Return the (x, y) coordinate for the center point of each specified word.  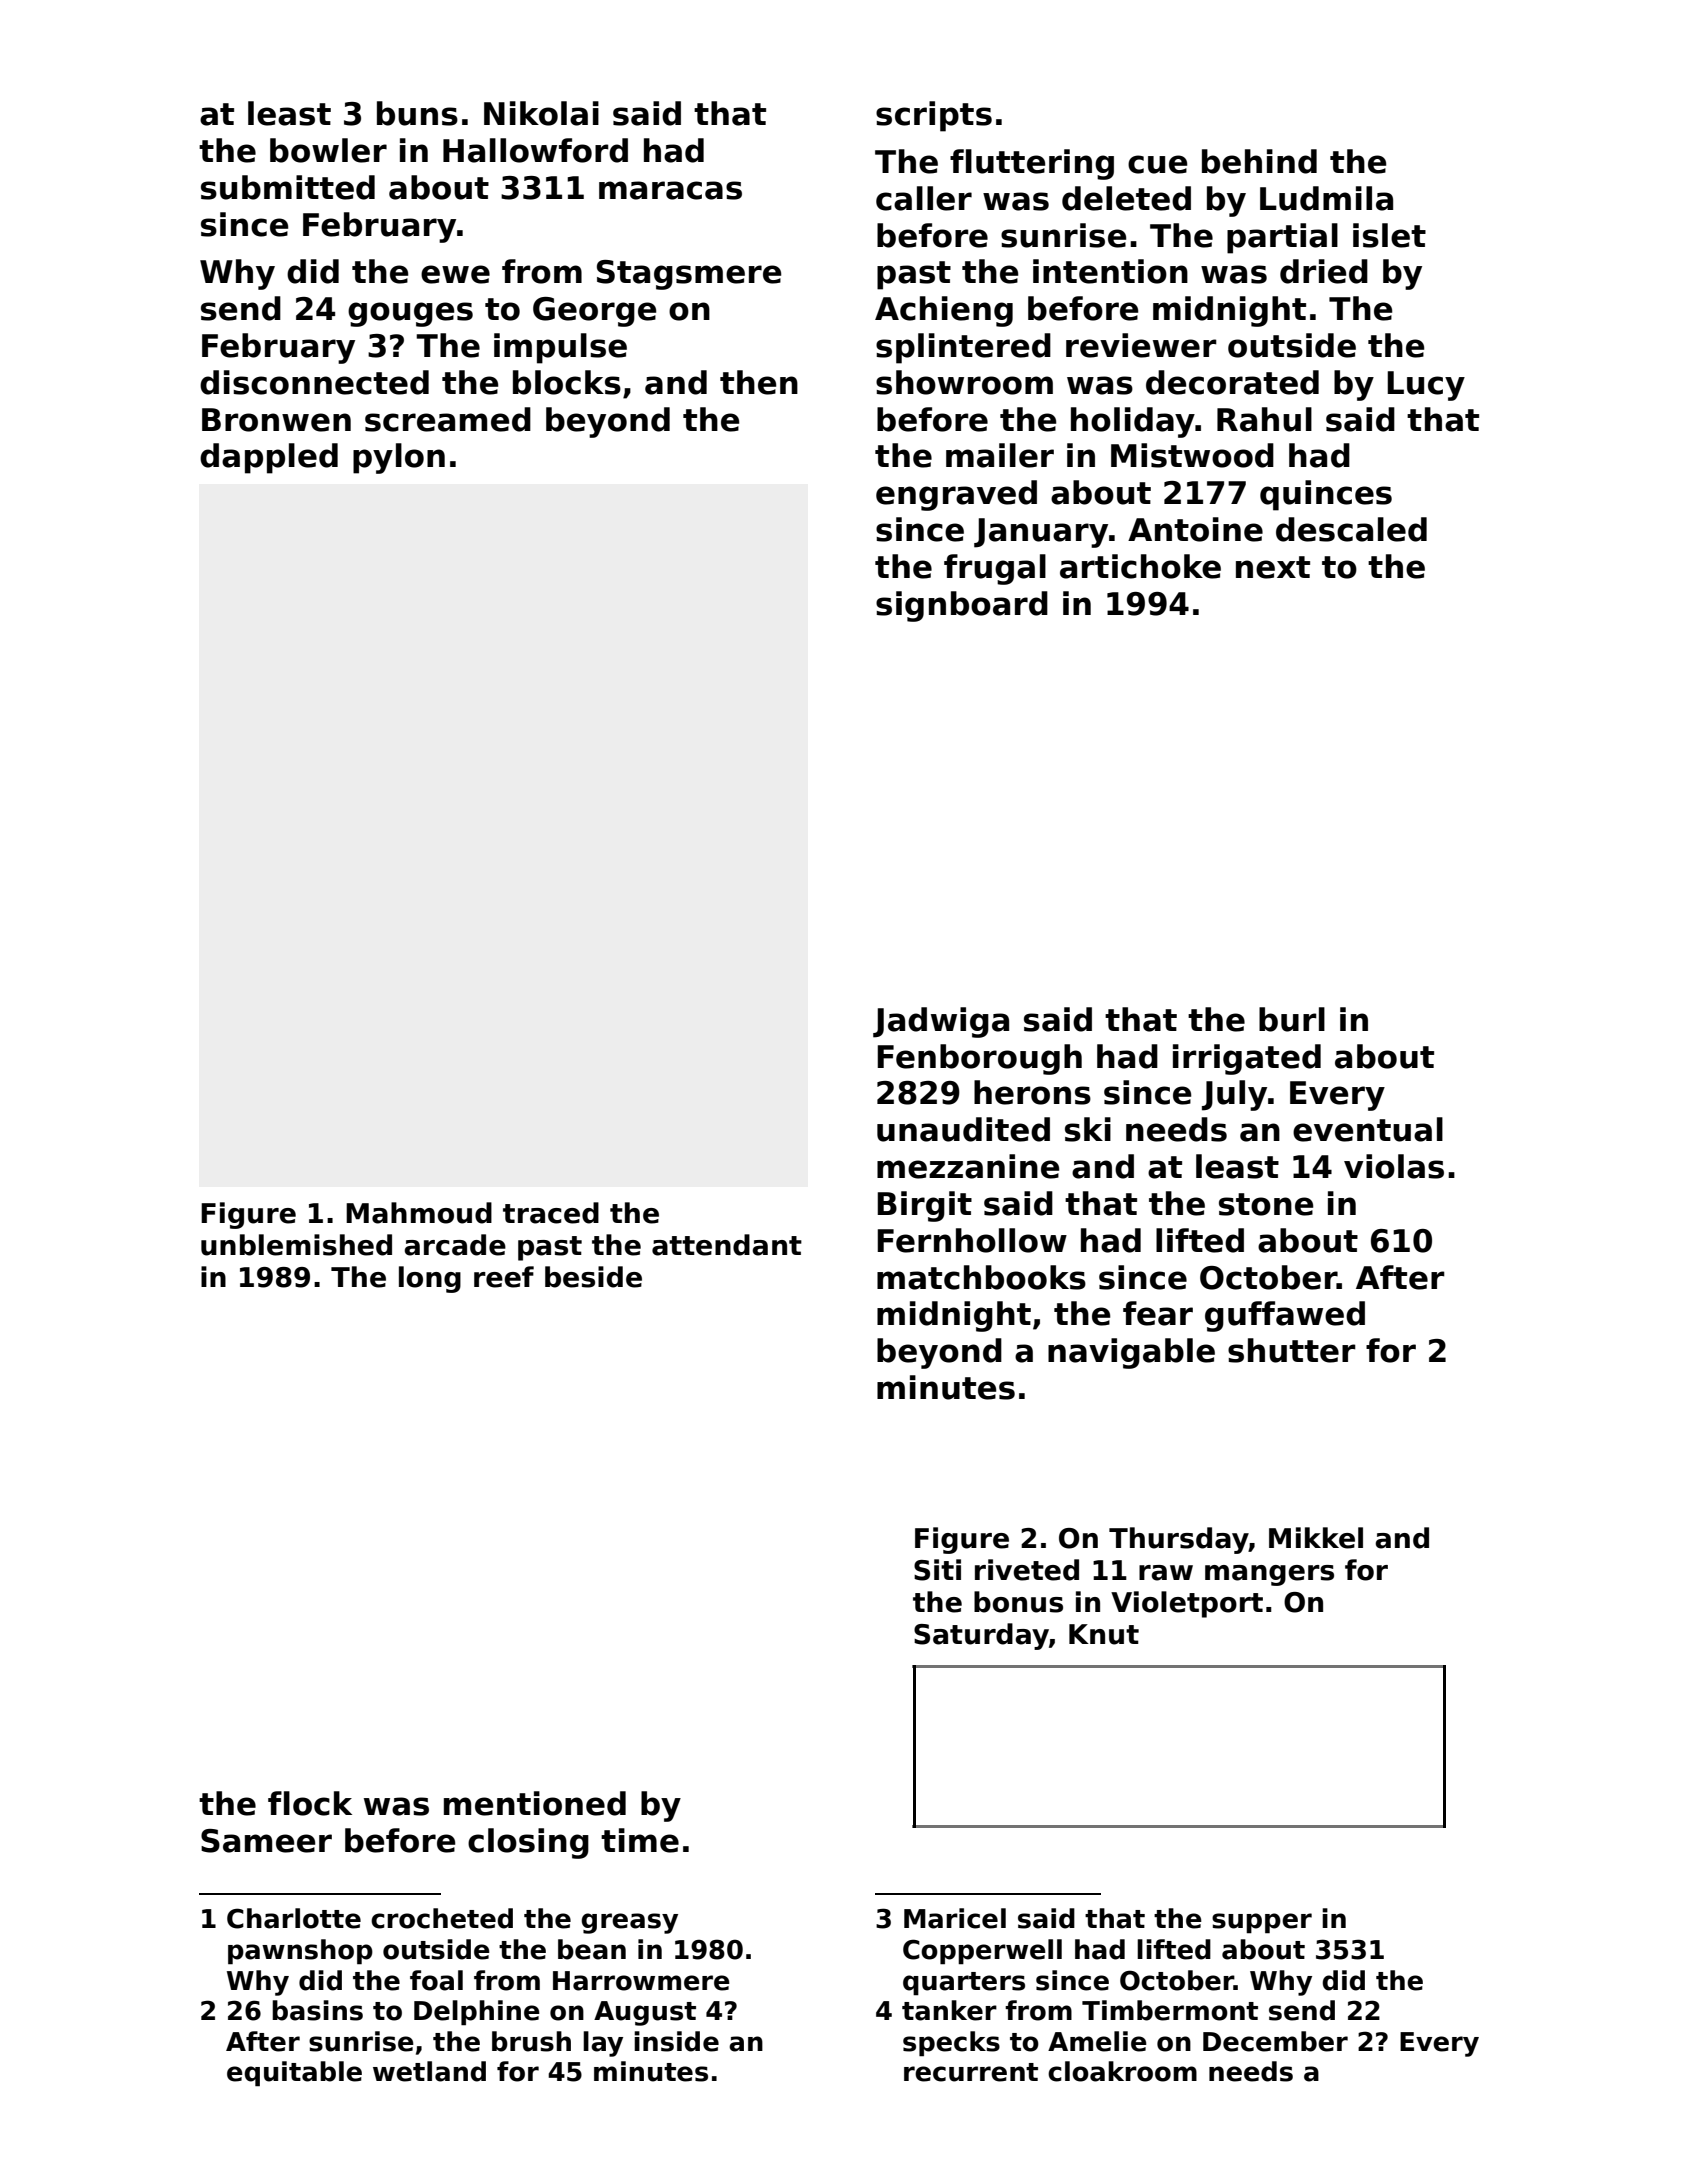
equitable (294, 2074)
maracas (670, 190)
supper (1262, 1923)
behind (1259, 161)
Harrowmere (641, 1981)
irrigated (1247, 1059)
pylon (399, 458)
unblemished (296, 1245)
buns (417, 113)
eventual (1368, 1129)
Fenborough (979, 1059)
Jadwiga (941, 1022)
